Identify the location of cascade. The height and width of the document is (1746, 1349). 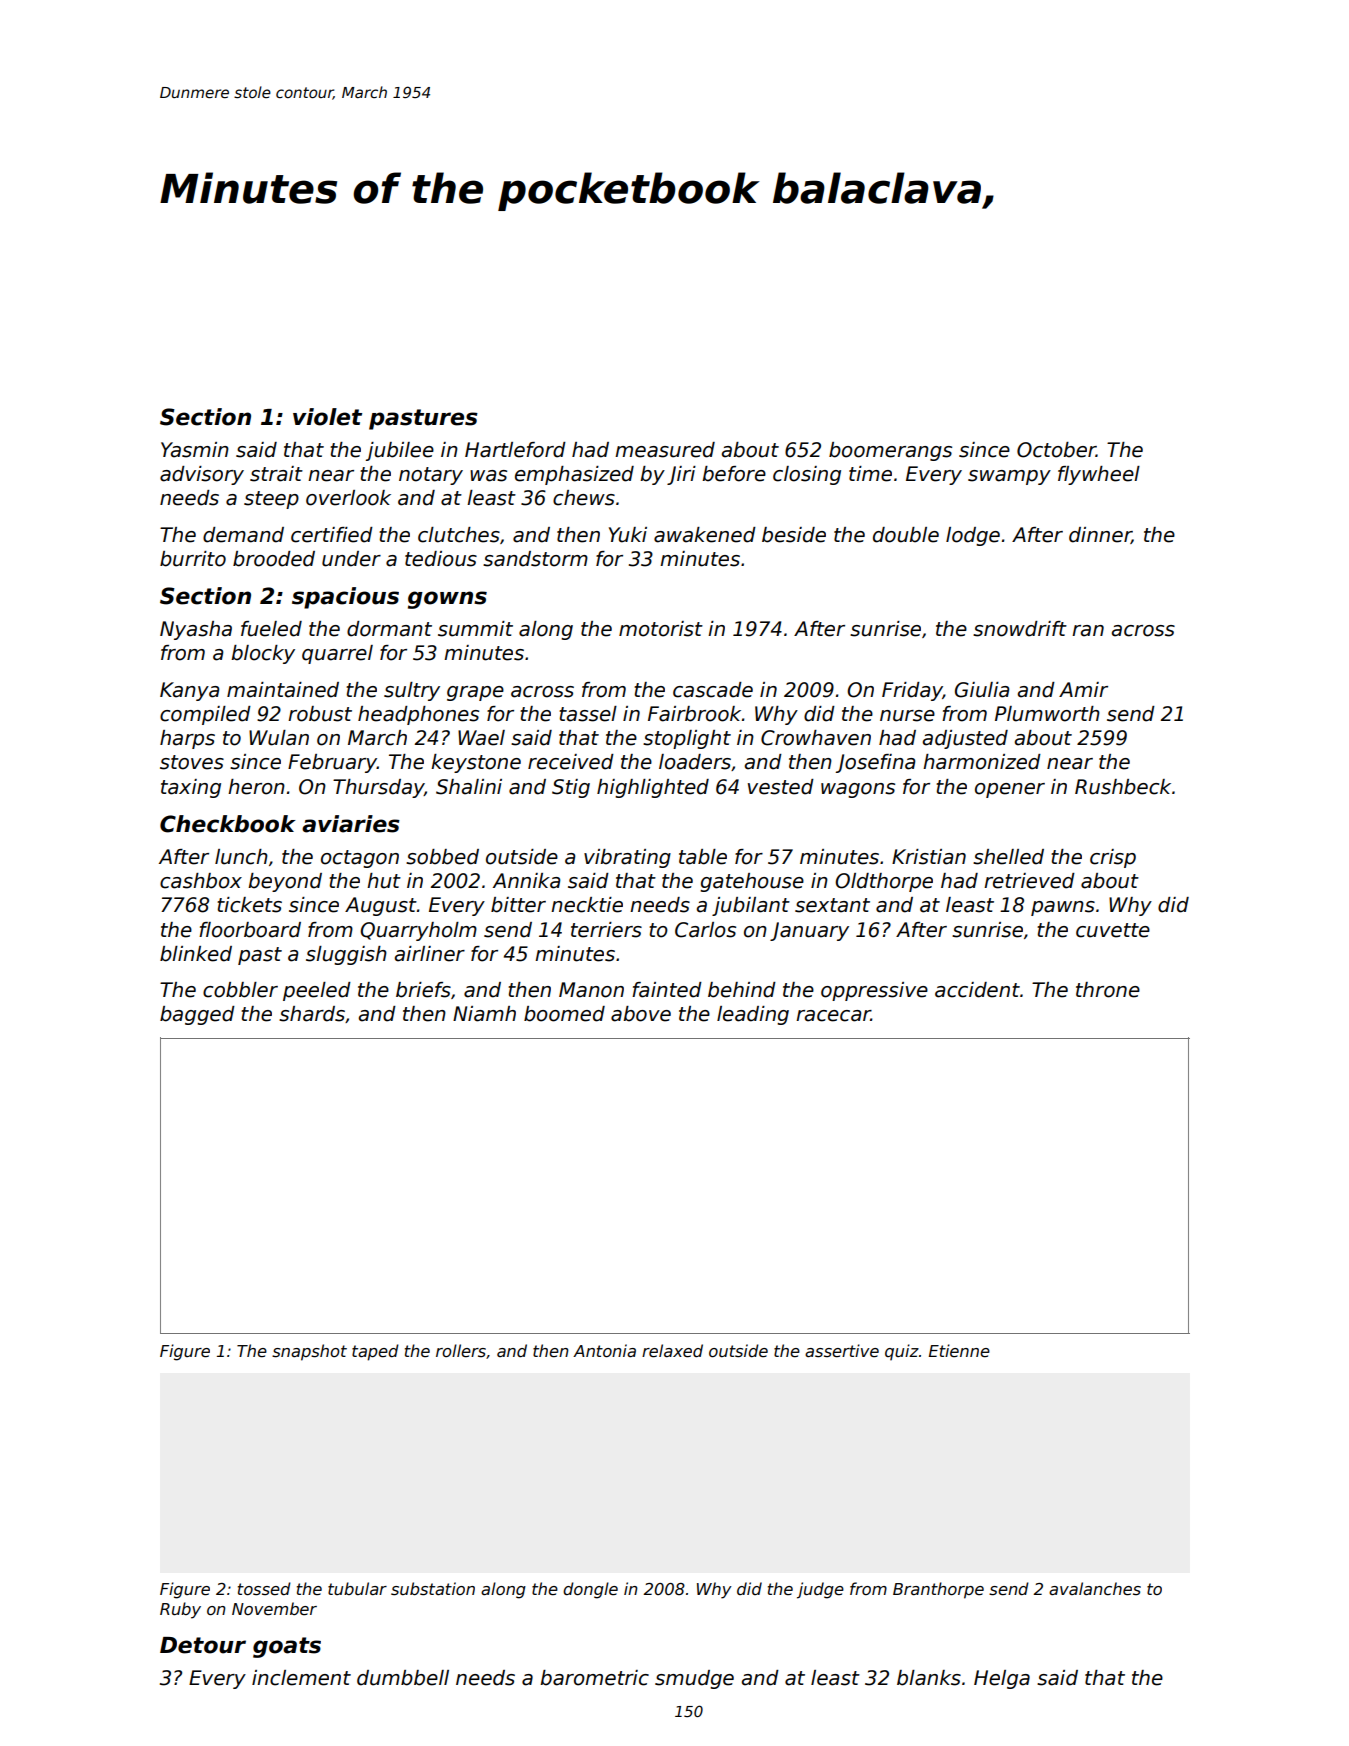
(713, 690).
